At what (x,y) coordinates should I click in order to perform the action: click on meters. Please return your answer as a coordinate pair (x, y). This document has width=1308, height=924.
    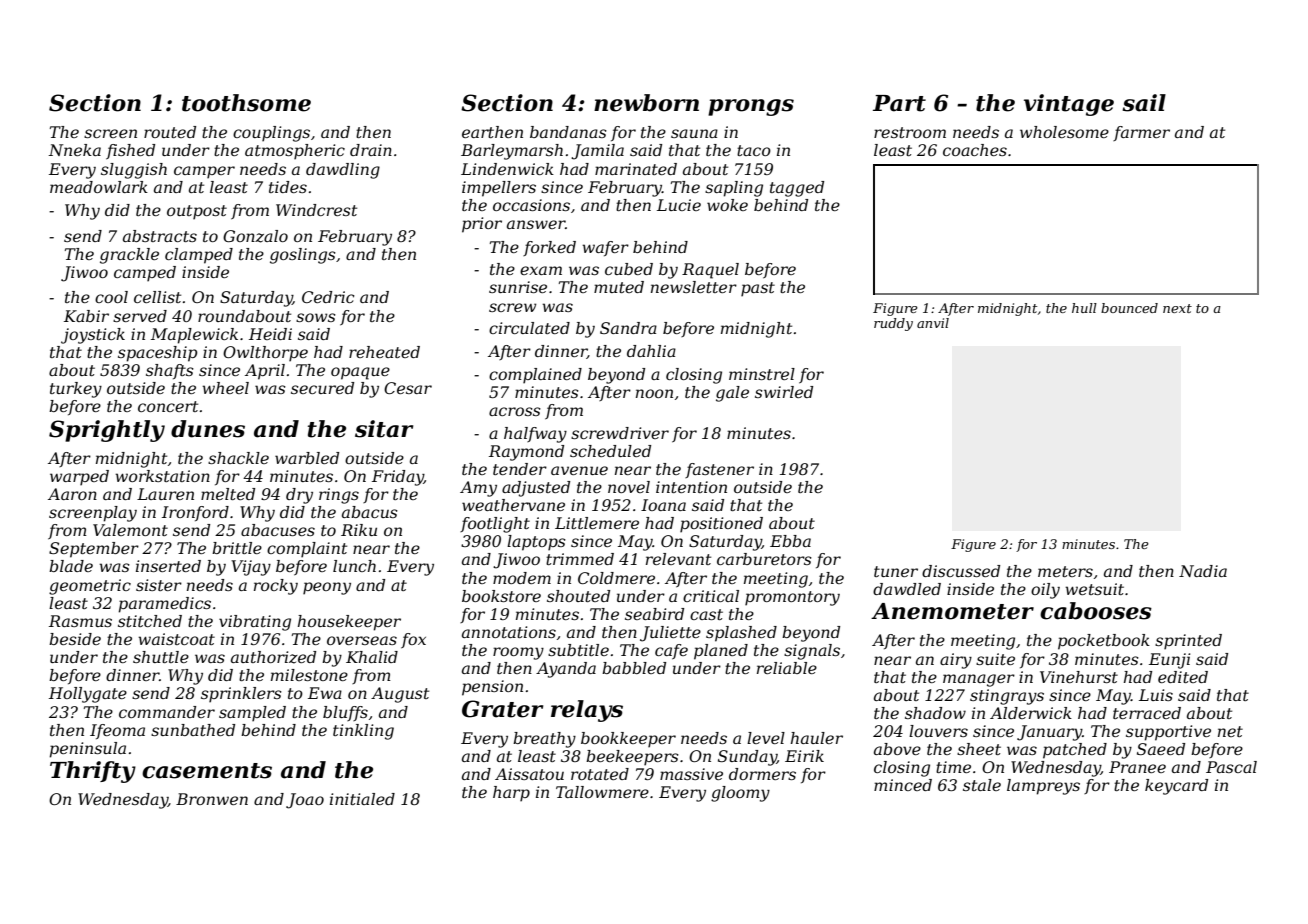
    Looking at the image, I should click on (1065, 571).
